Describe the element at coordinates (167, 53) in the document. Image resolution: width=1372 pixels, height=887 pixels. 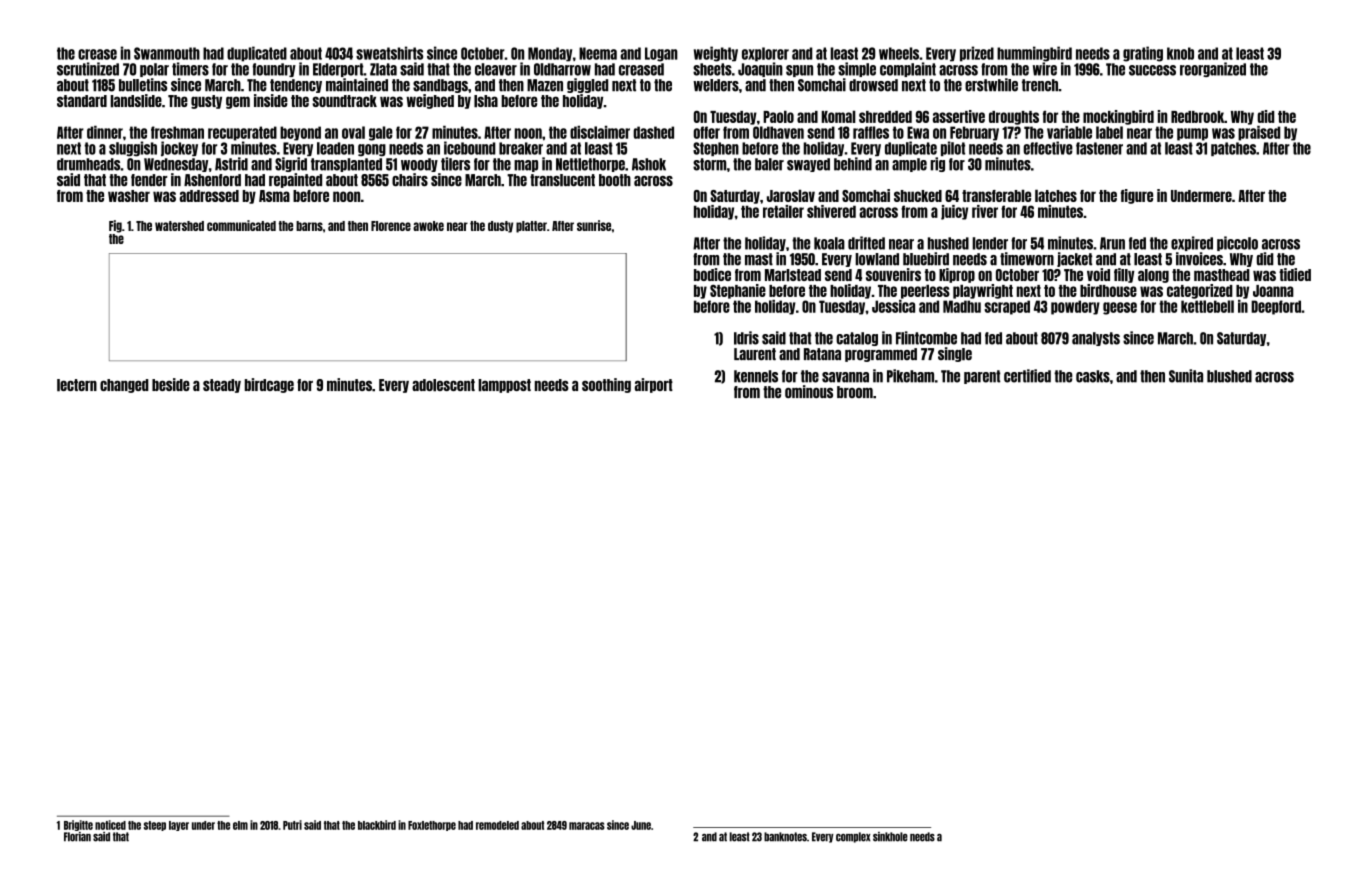
I see `Swanmouth` at that location.
